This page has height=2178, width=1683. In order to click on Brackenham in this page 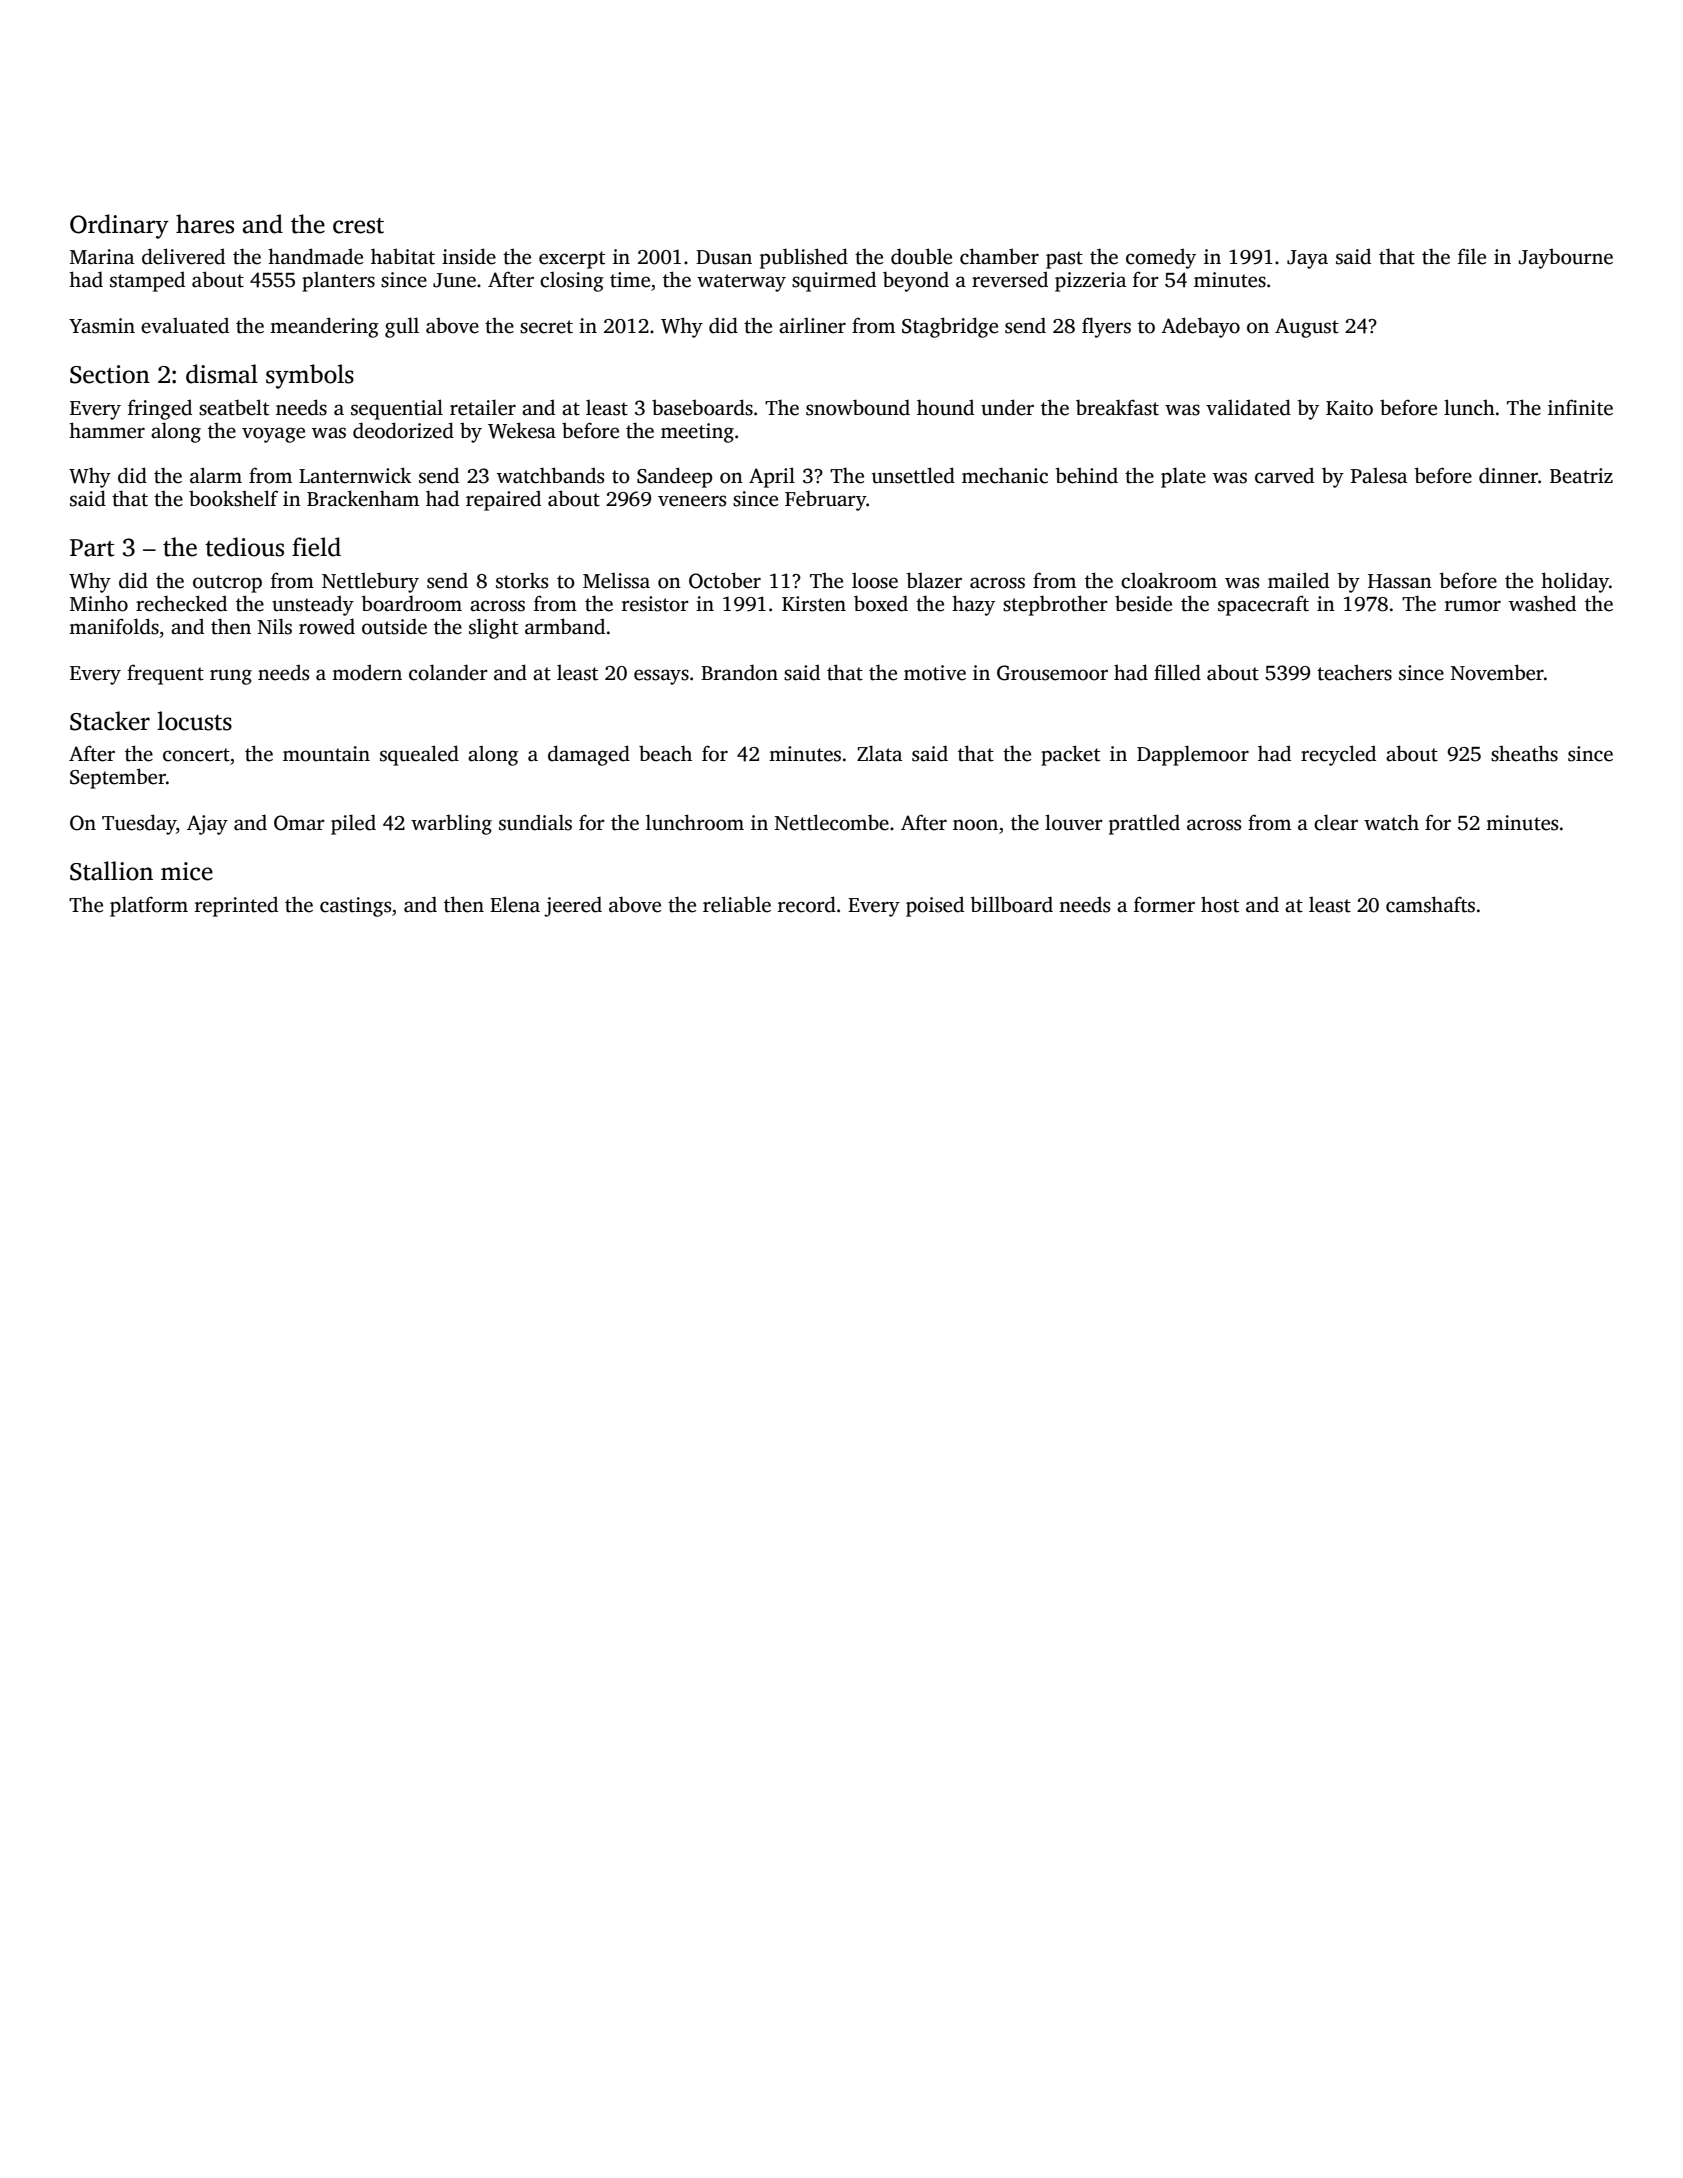, I will do `click(363, 498)`.
